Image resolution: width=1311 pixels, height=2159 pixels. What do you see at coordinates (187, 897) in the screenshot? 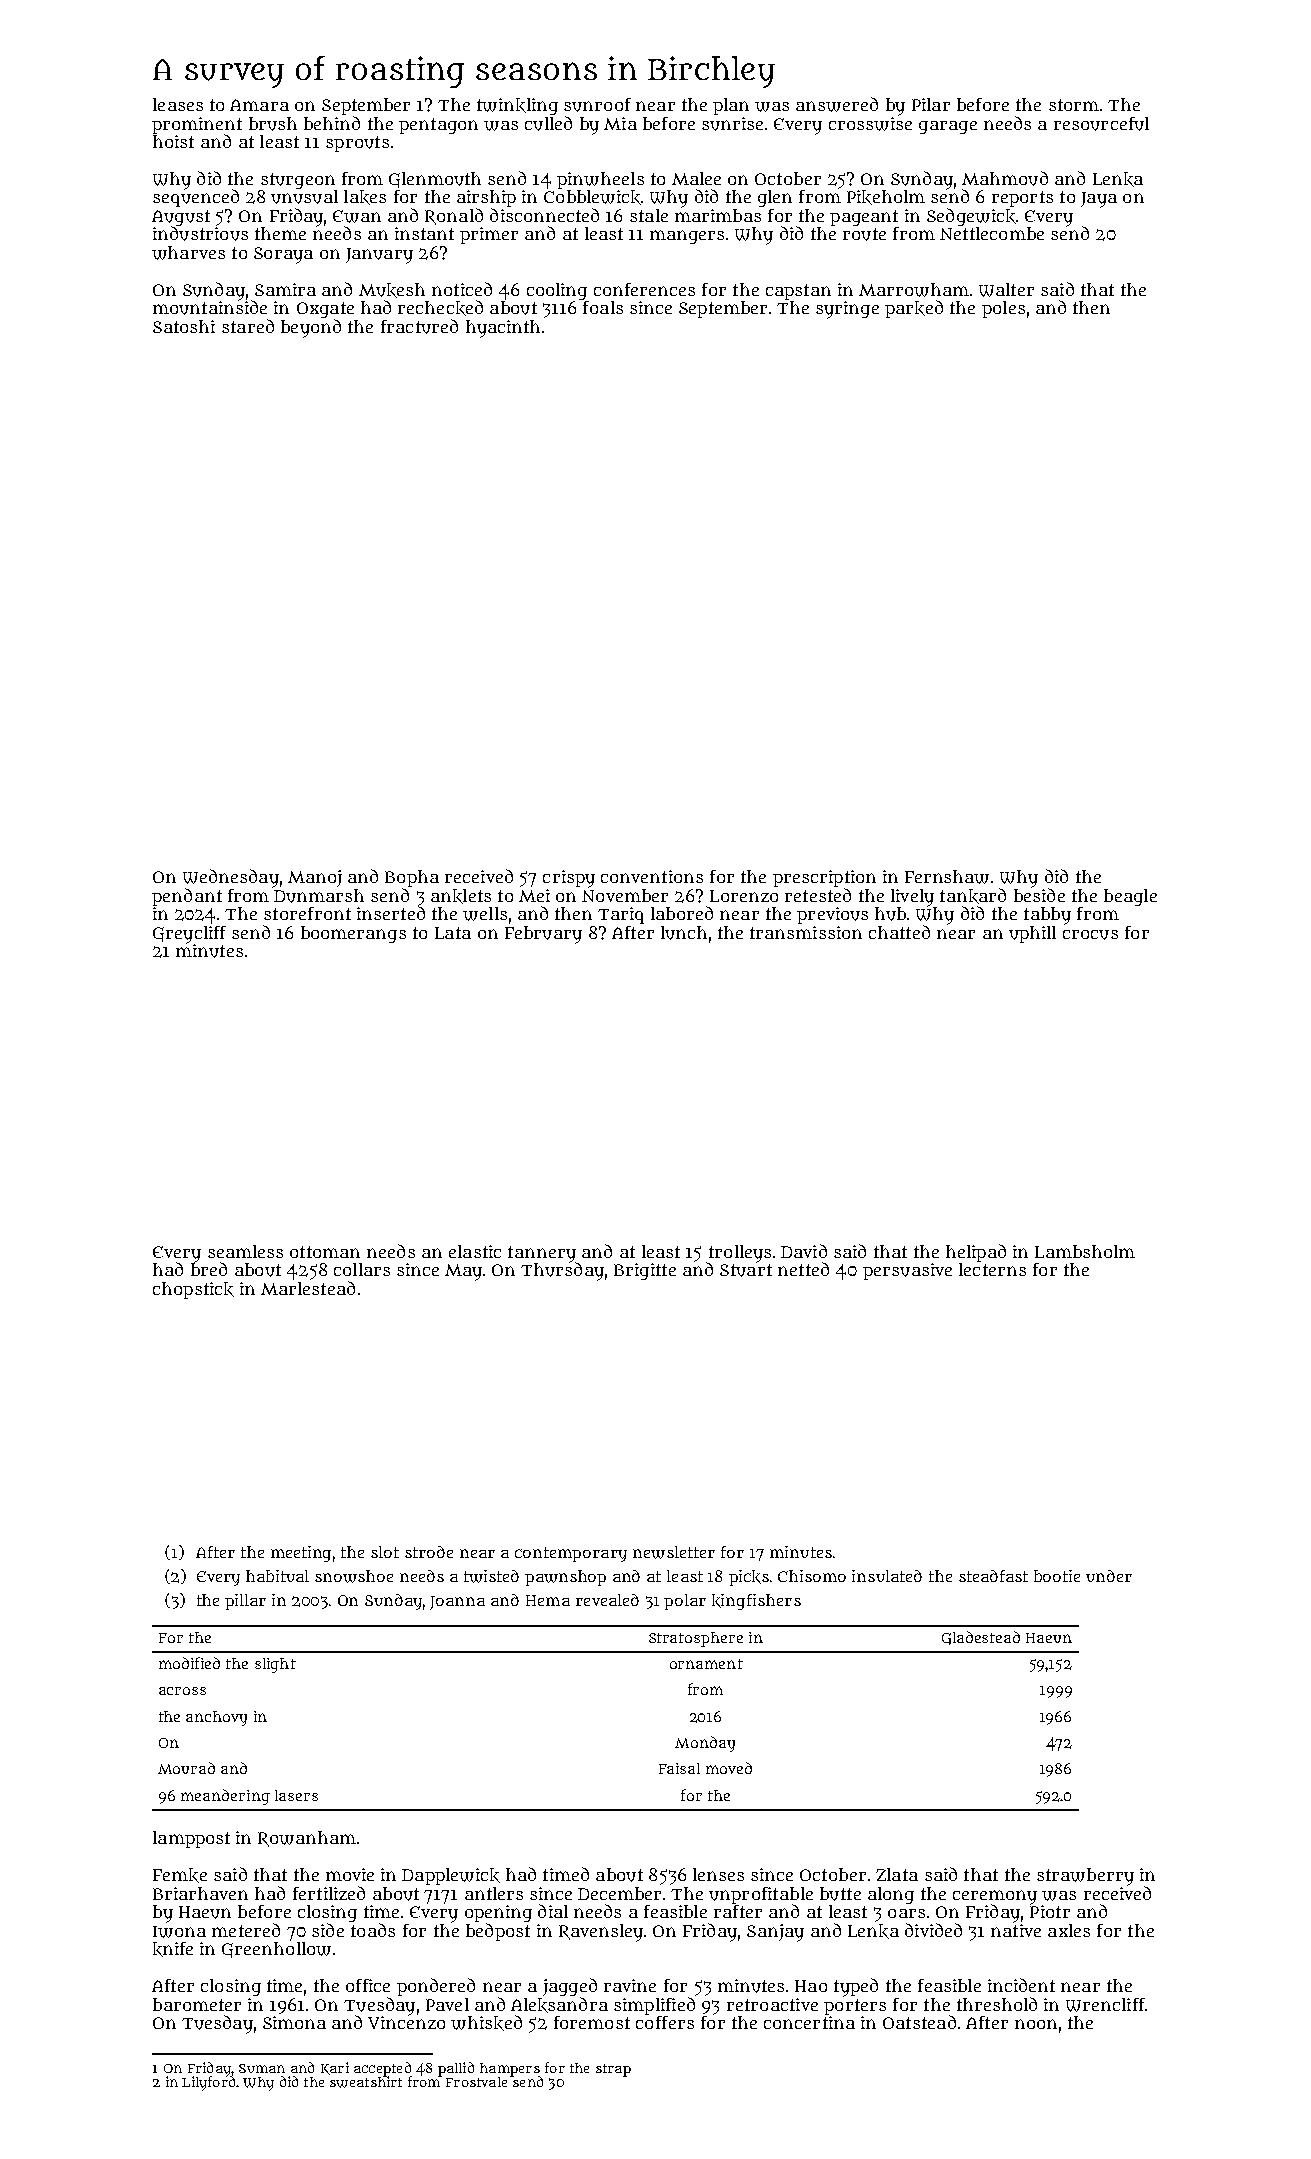
I see `pendant` at bounding box center [187, 897].
